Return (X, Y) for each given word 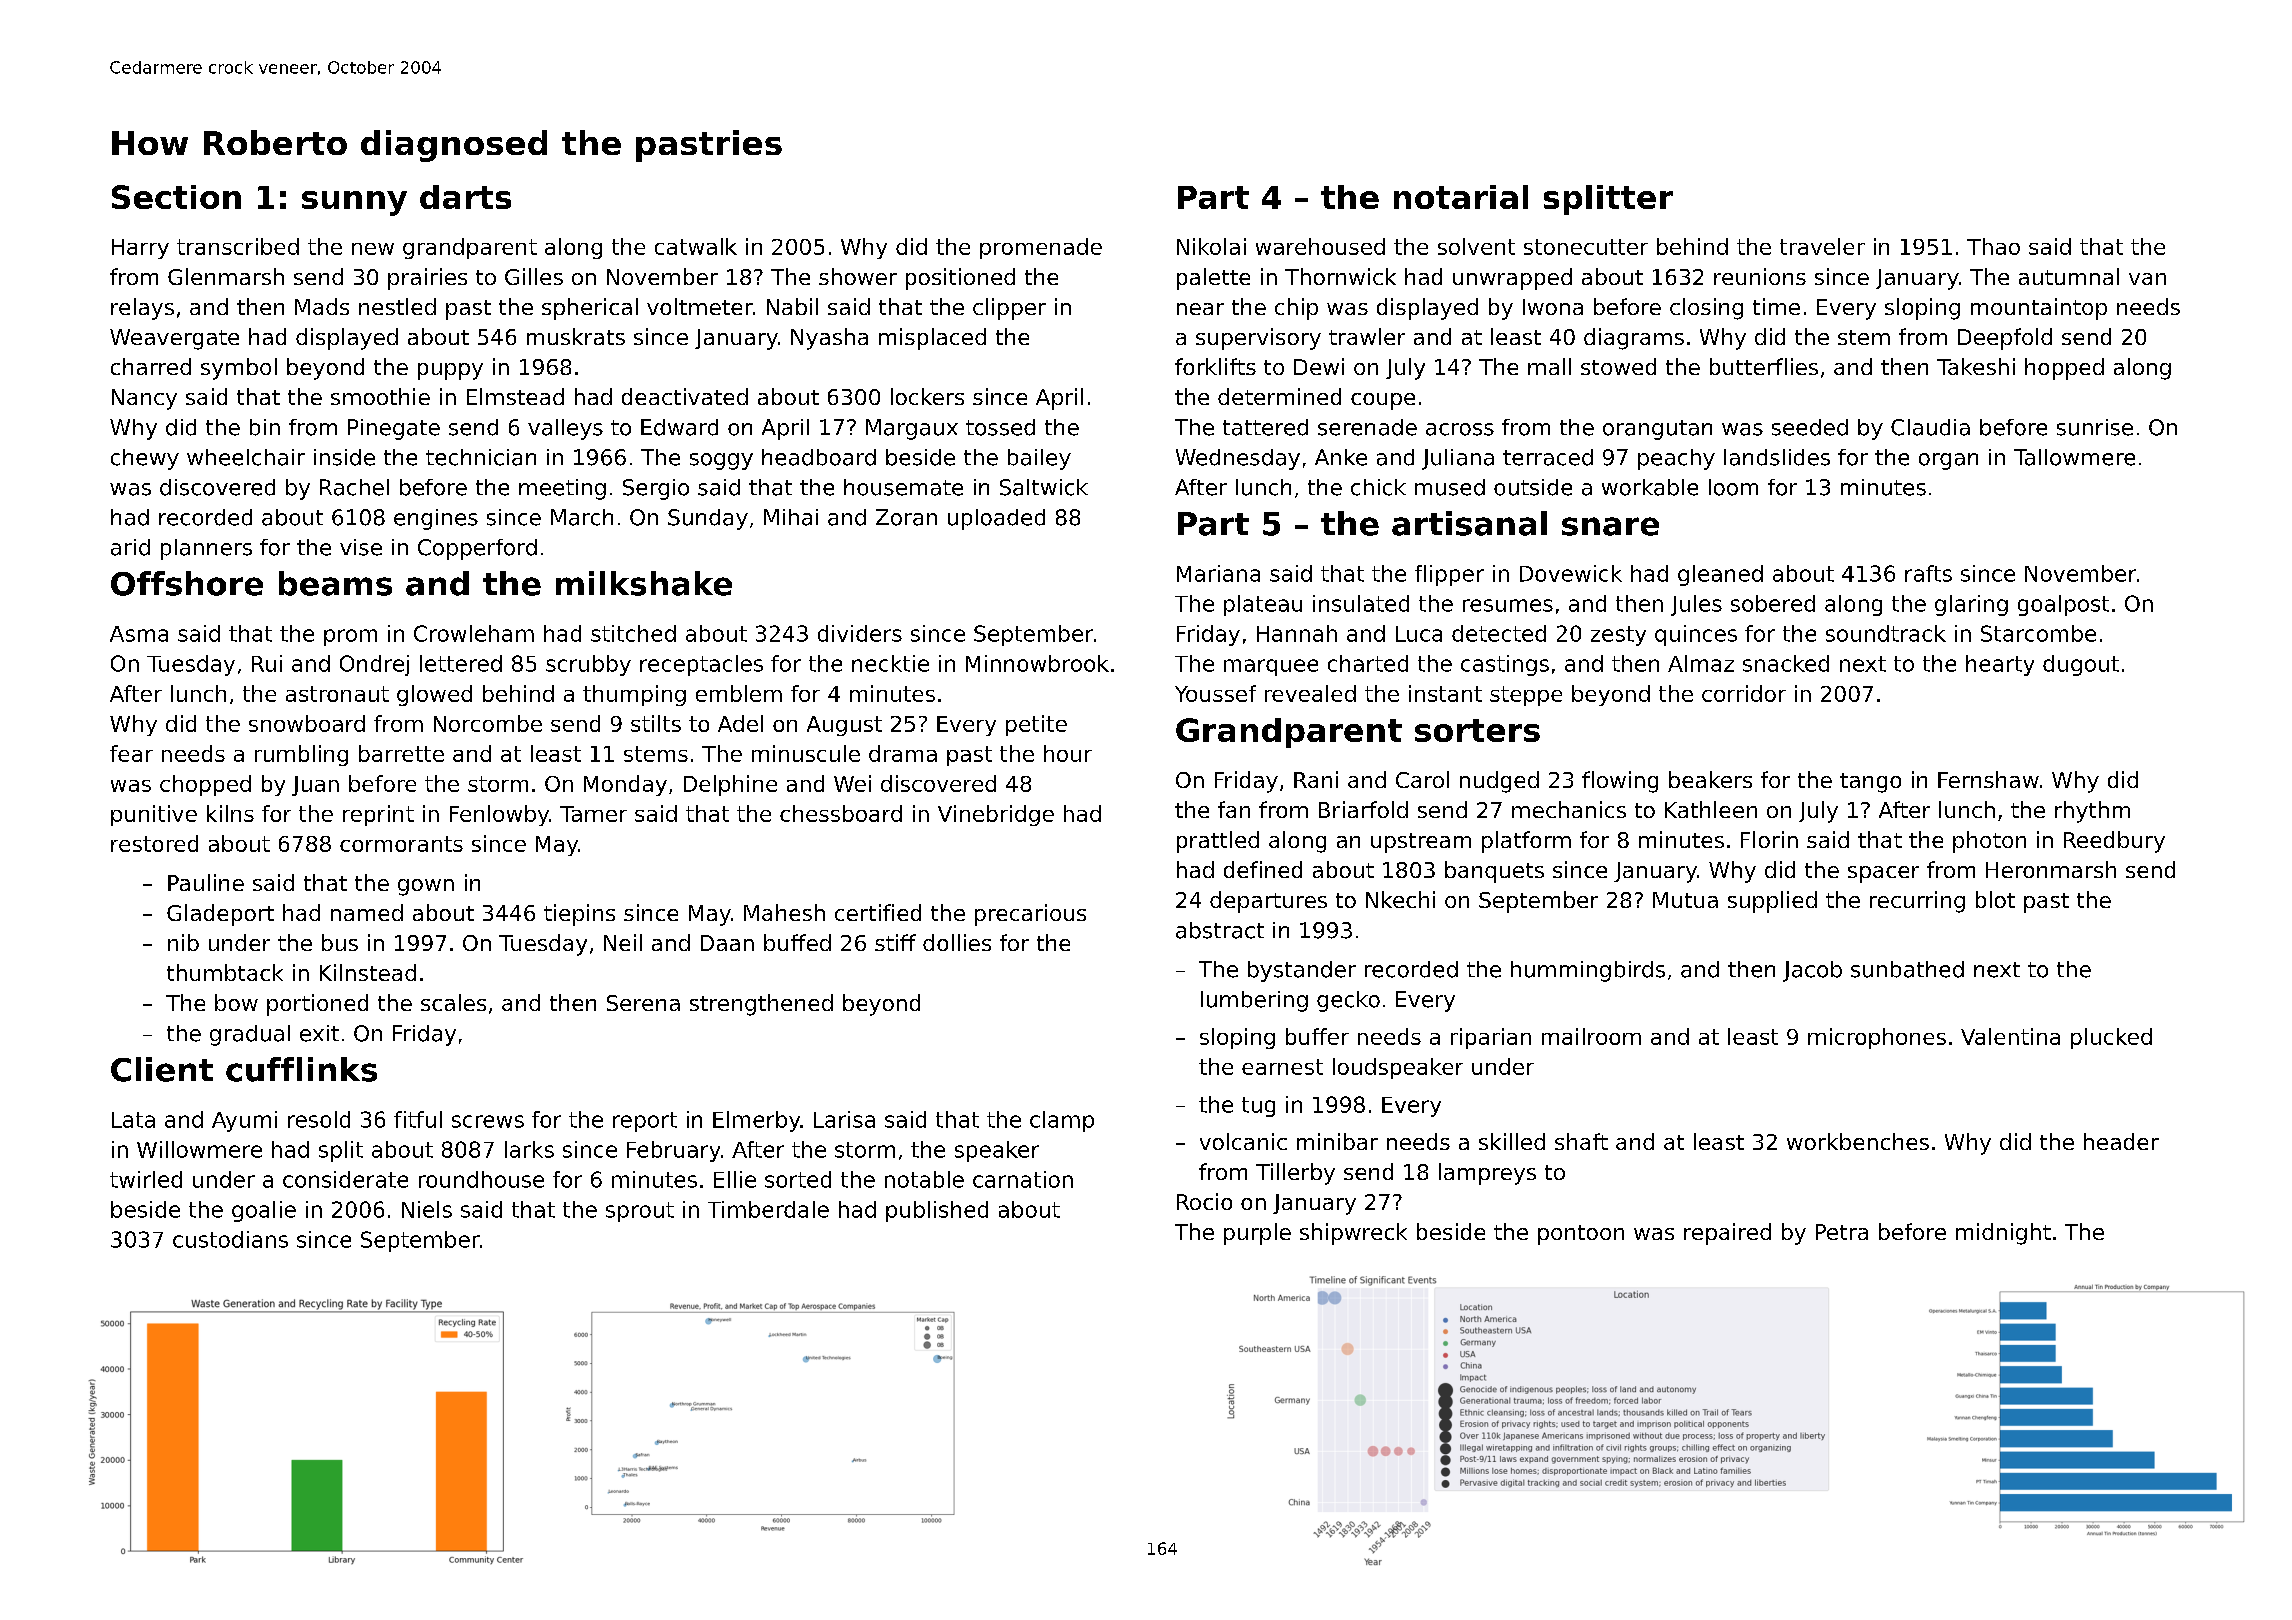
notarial (1461, 197)
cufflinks (301, 1069)
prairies (427, 279)
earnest (1282, 1067)
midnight (2003, 1234)
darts (465, 197)
